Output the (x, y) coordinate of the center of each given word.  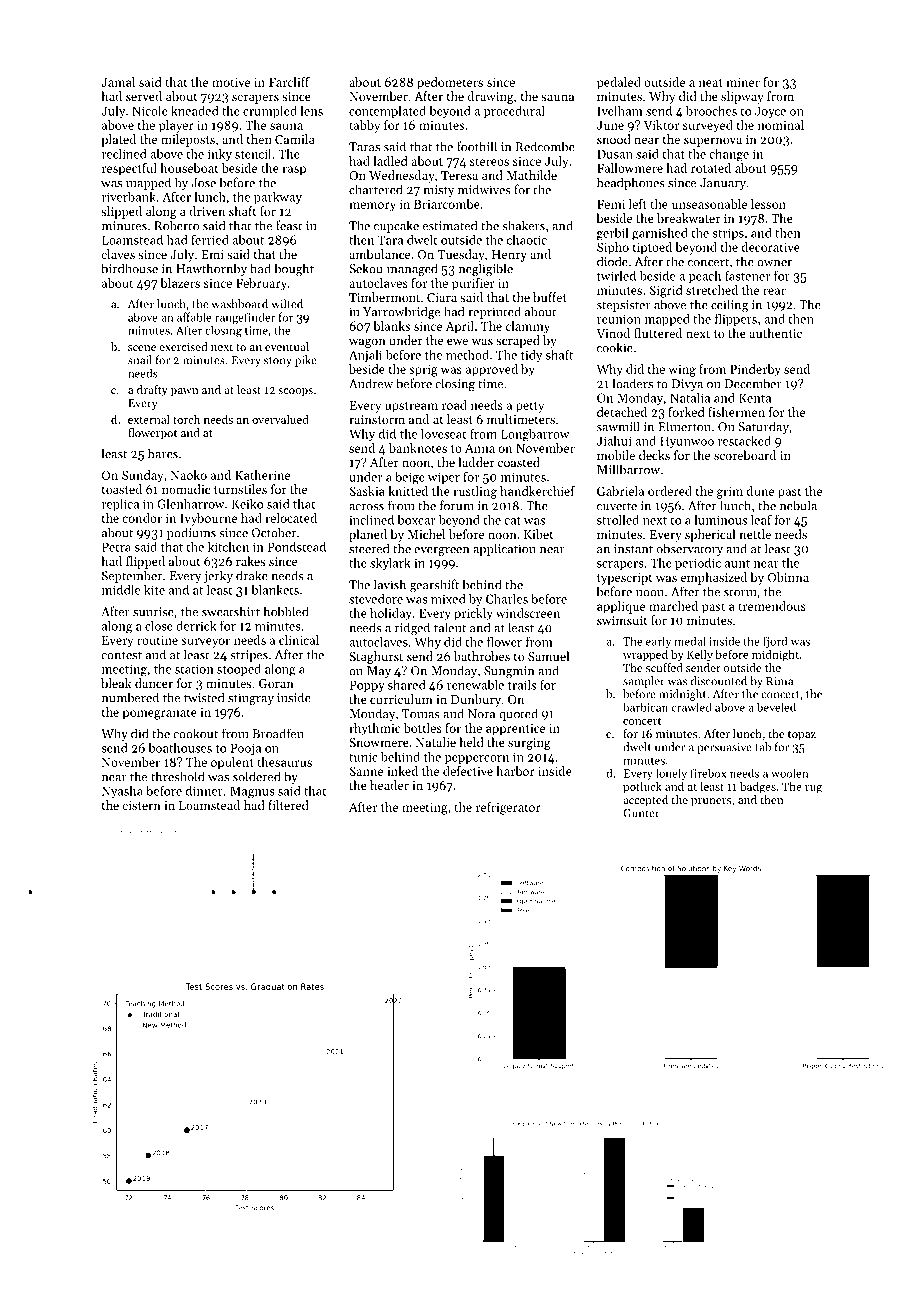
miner (743, 82)
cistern (141, 805)
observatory (690, 549)
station (194, 669)
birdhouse (129, 268)
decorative (771, 247)
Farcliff (289, 82)
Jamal (118, 82)
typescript (625, 579)
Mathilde (532, 175)
